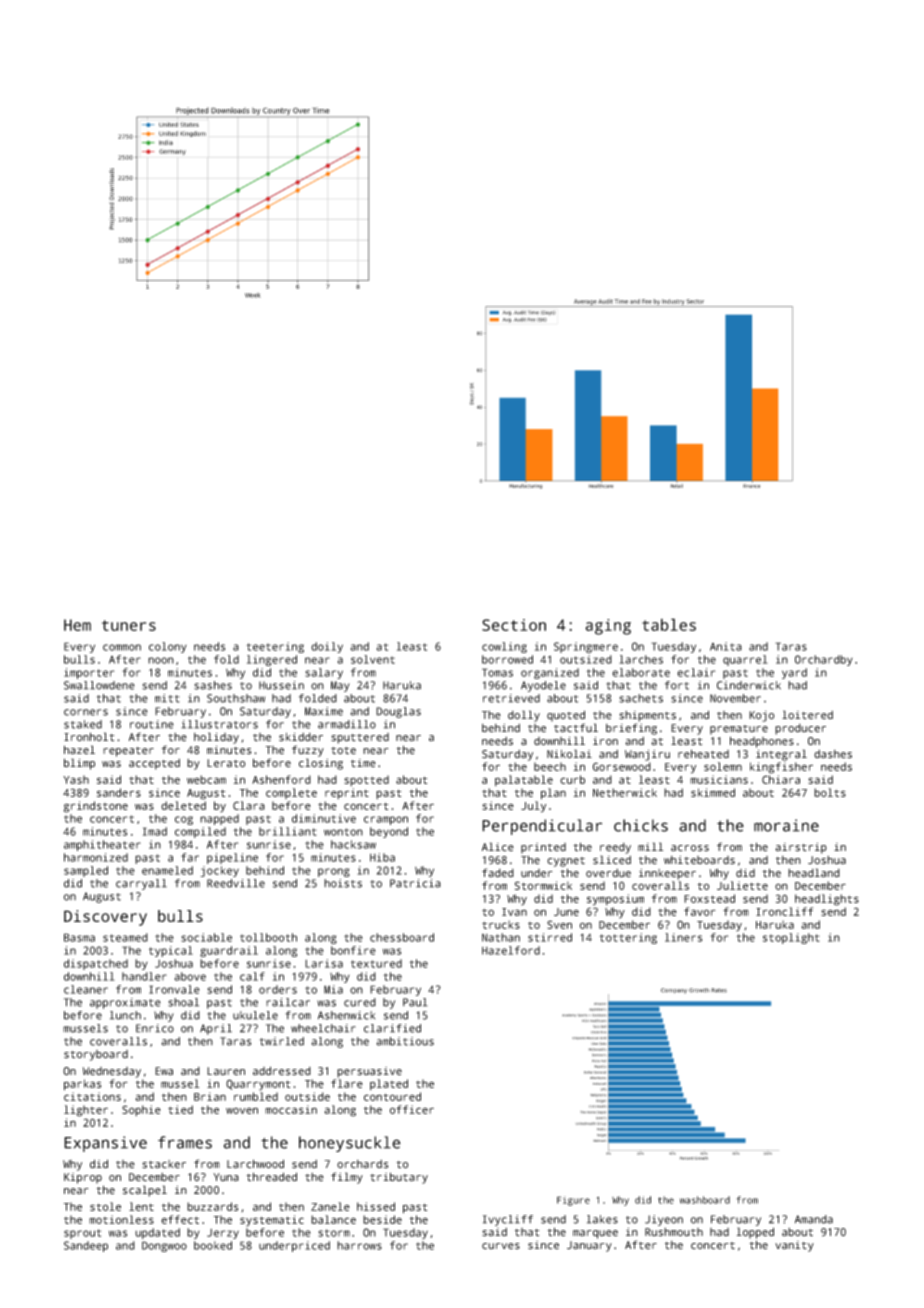  What do you see at coordinates (105, 1206) in the image?
I see `stole` at bounding box center [105, 1206].
